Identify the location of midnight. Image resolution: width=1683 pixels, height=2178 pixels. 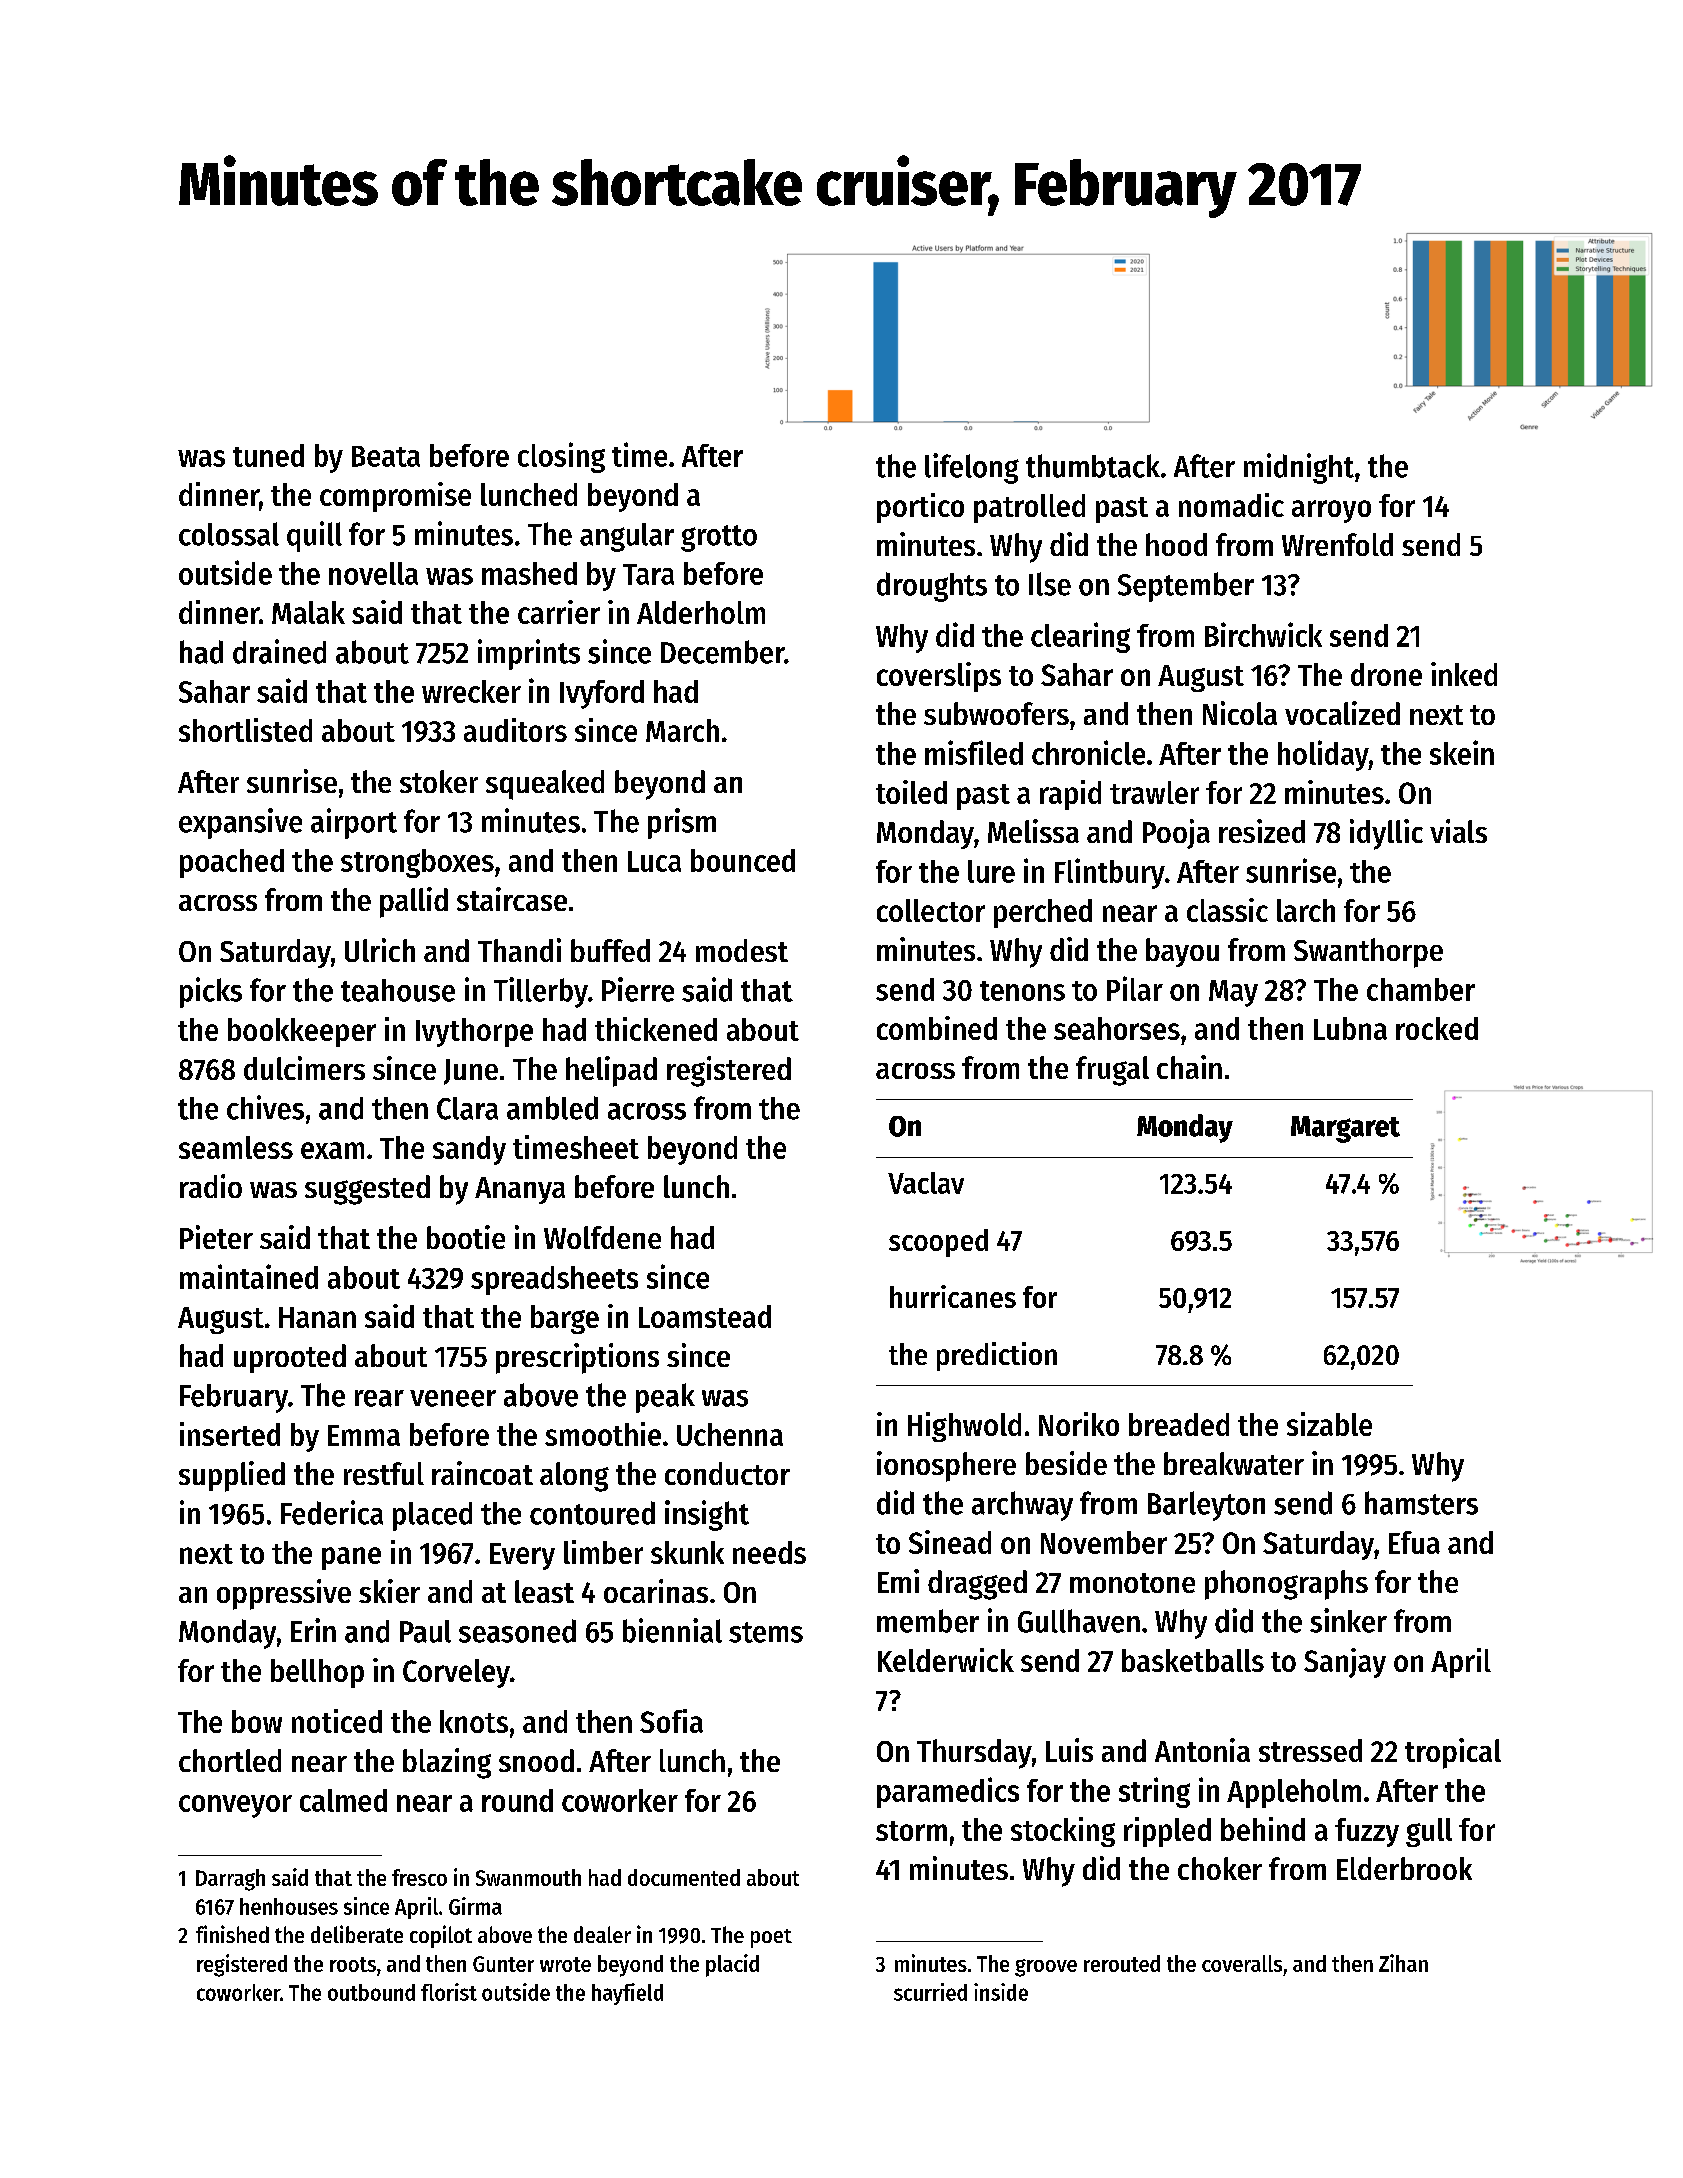
(1299, 468).
